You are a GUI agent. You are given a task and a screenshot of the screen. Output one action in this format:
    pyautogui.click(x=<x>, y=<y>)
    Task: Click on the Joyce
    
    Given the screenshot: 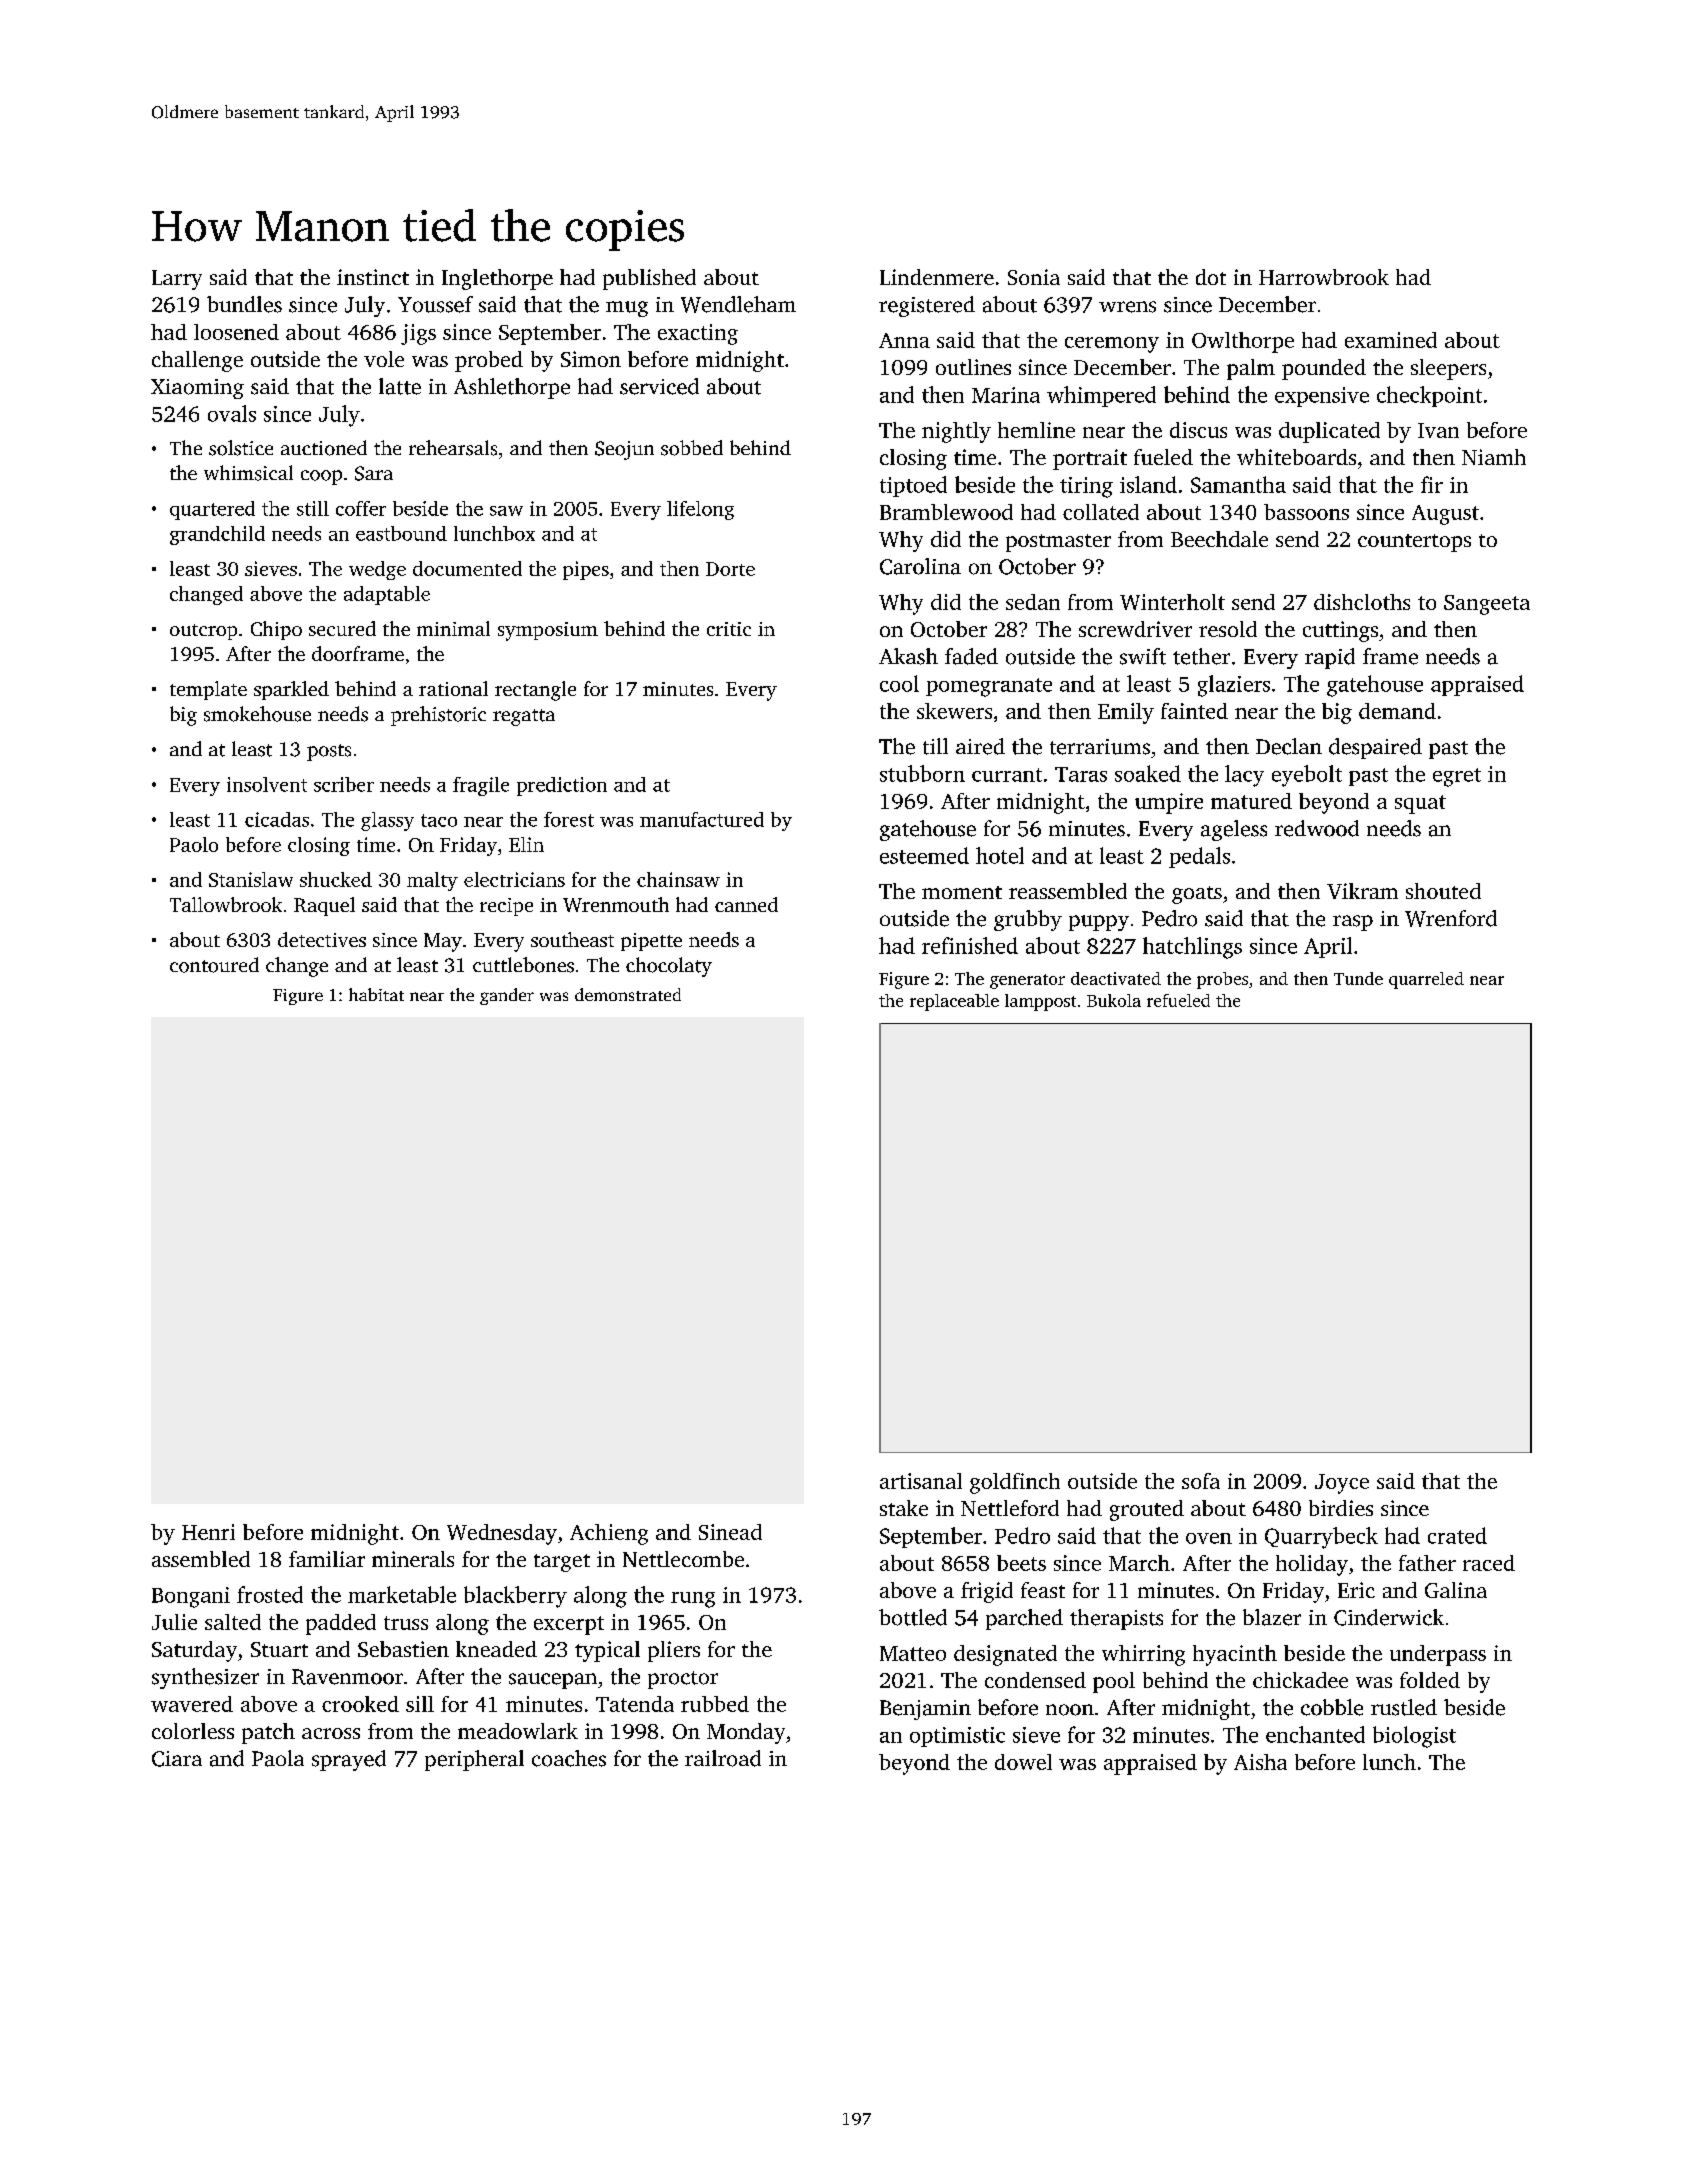 What is the action you would take?
    pyautogui.click(x=1342, y=1484)
